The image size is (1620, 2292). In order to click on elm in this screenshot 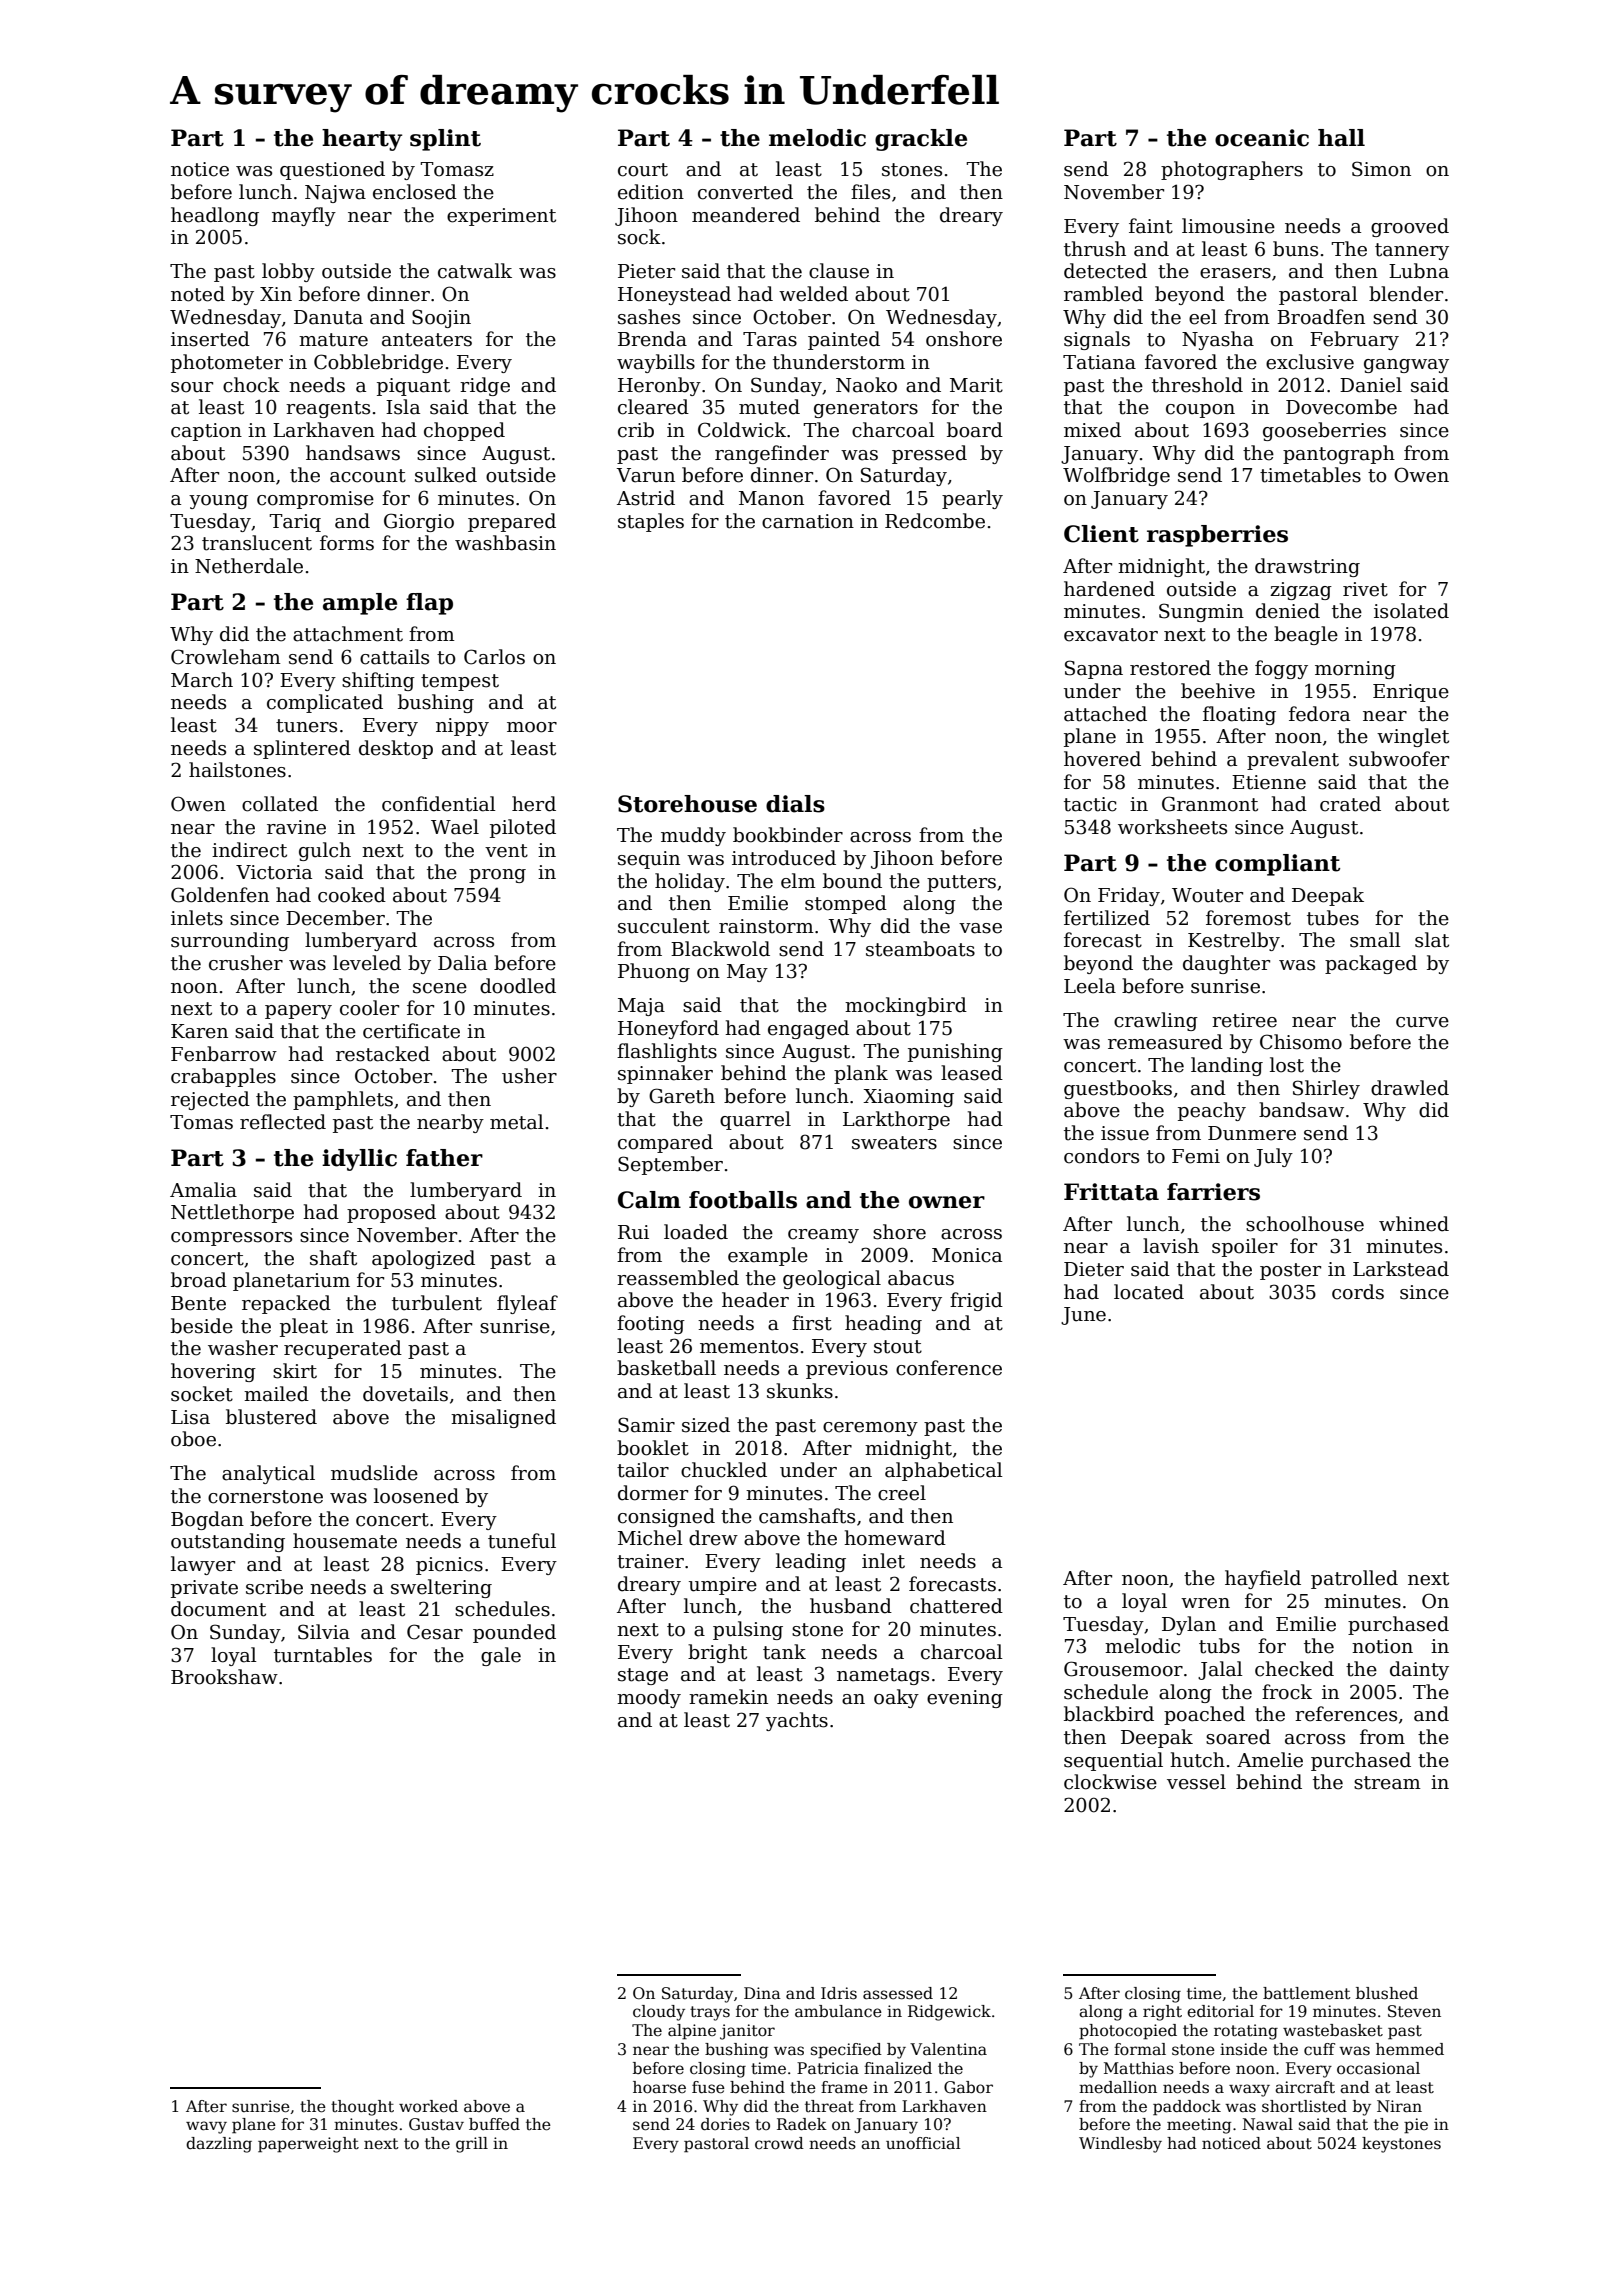, I will do `click(798, 881)`.
